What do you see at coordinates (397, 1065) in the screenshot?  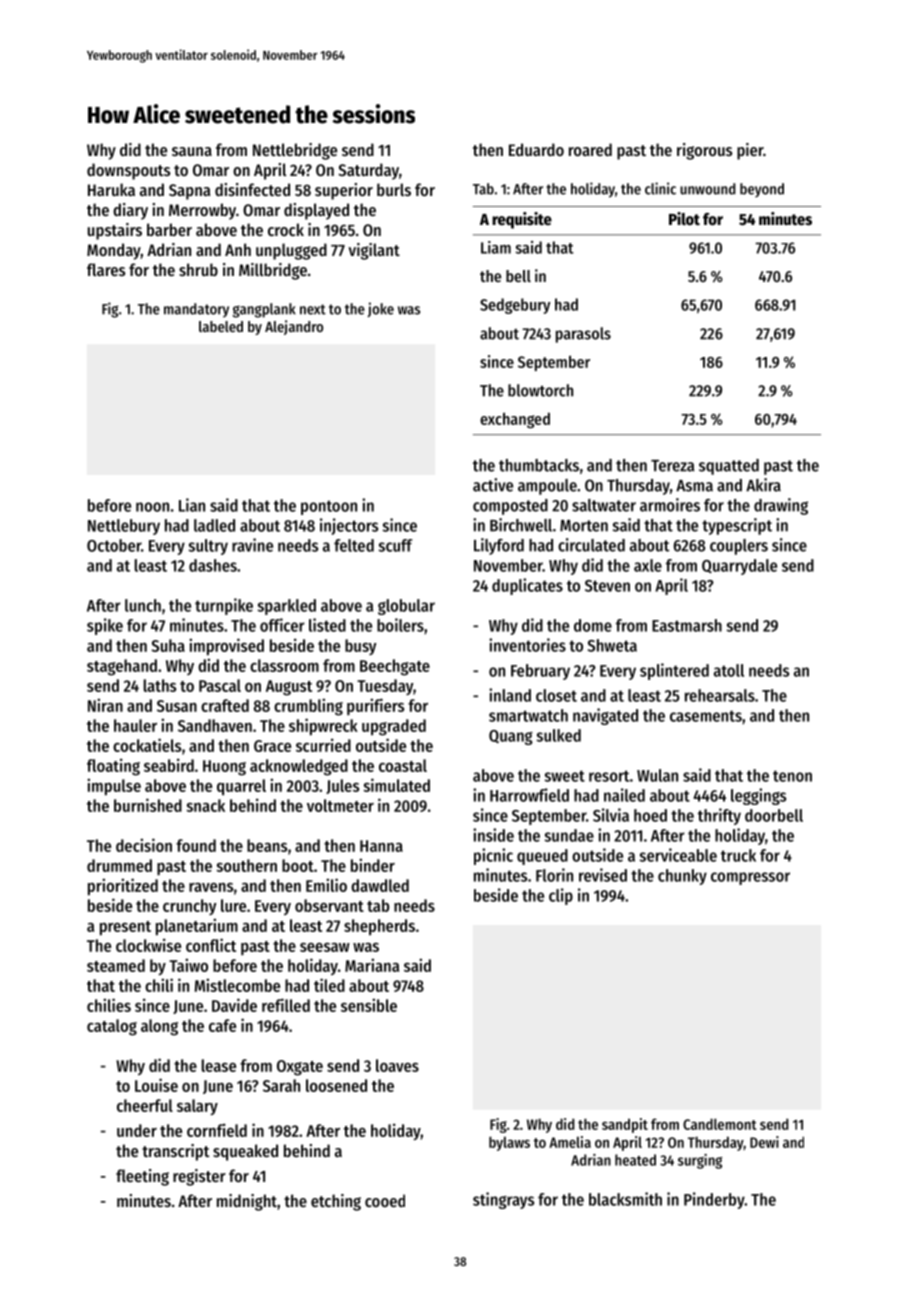 I see `loaves` at bounding box center [397, 1065].
